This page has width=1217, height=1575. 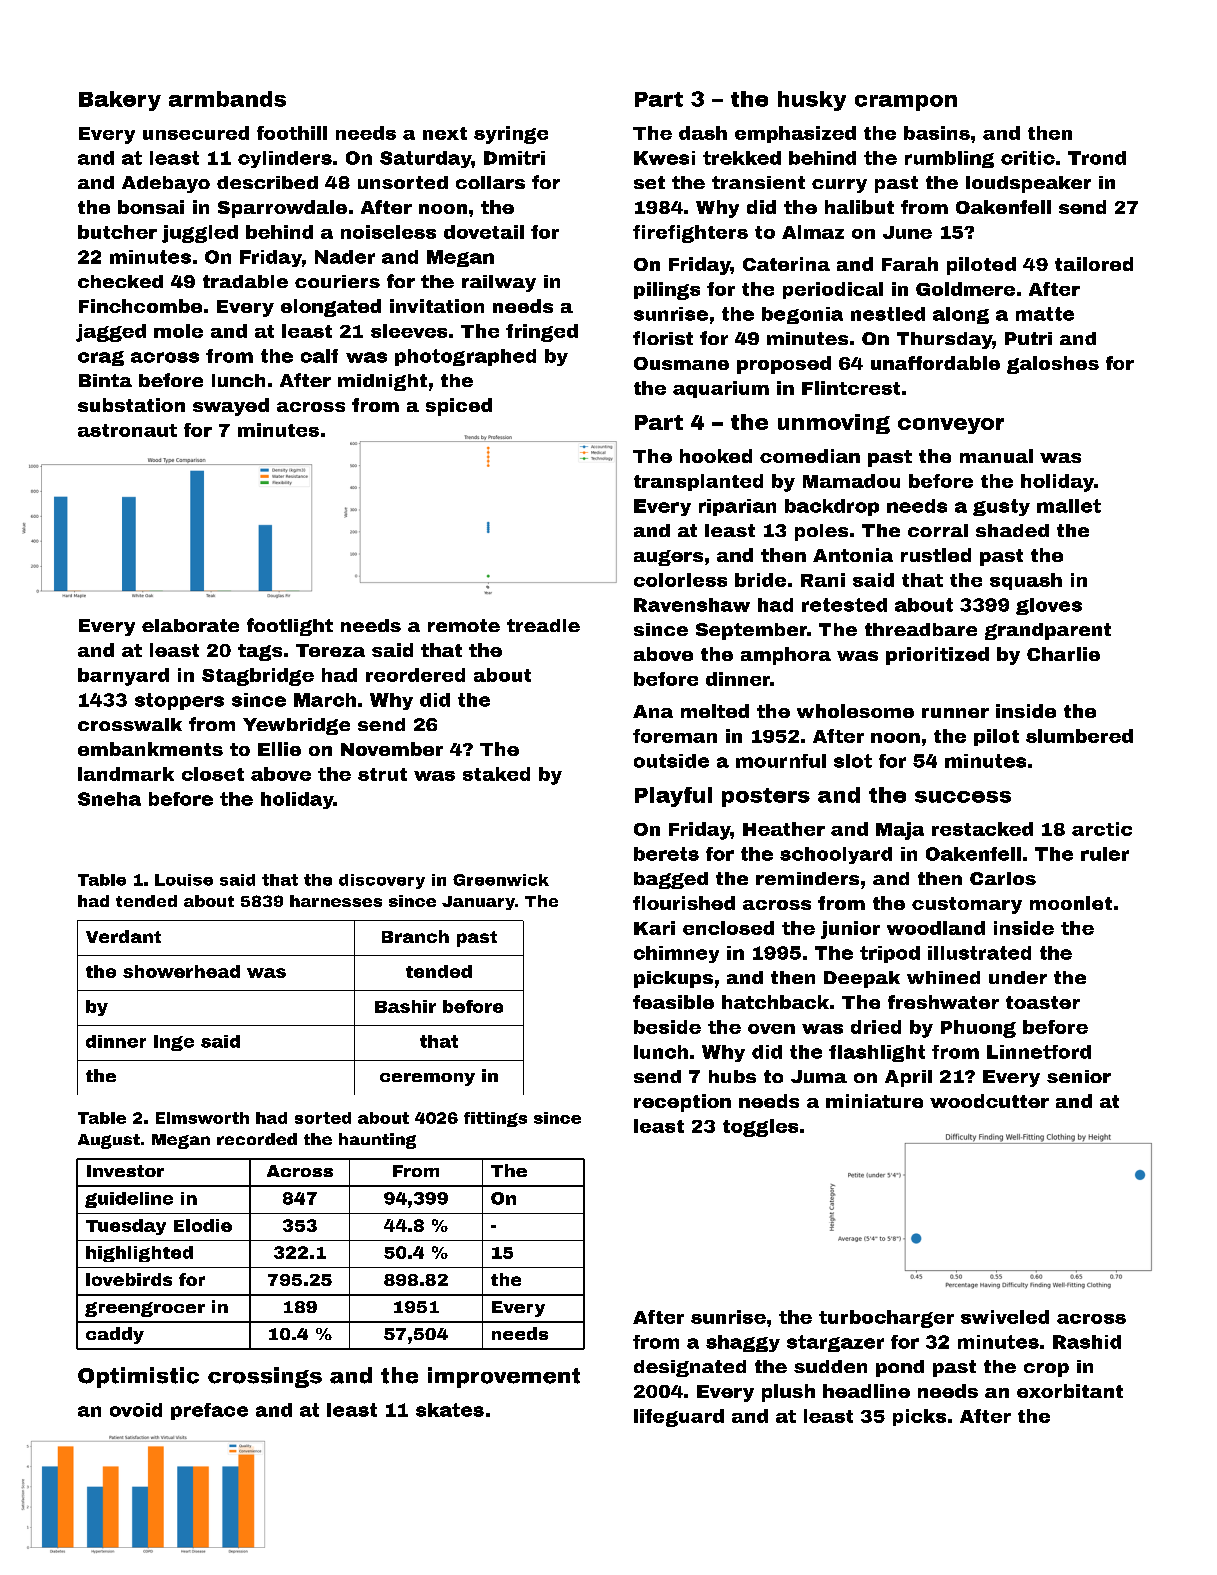 I want to click on ceremony, so click(x=427, y=1079).
